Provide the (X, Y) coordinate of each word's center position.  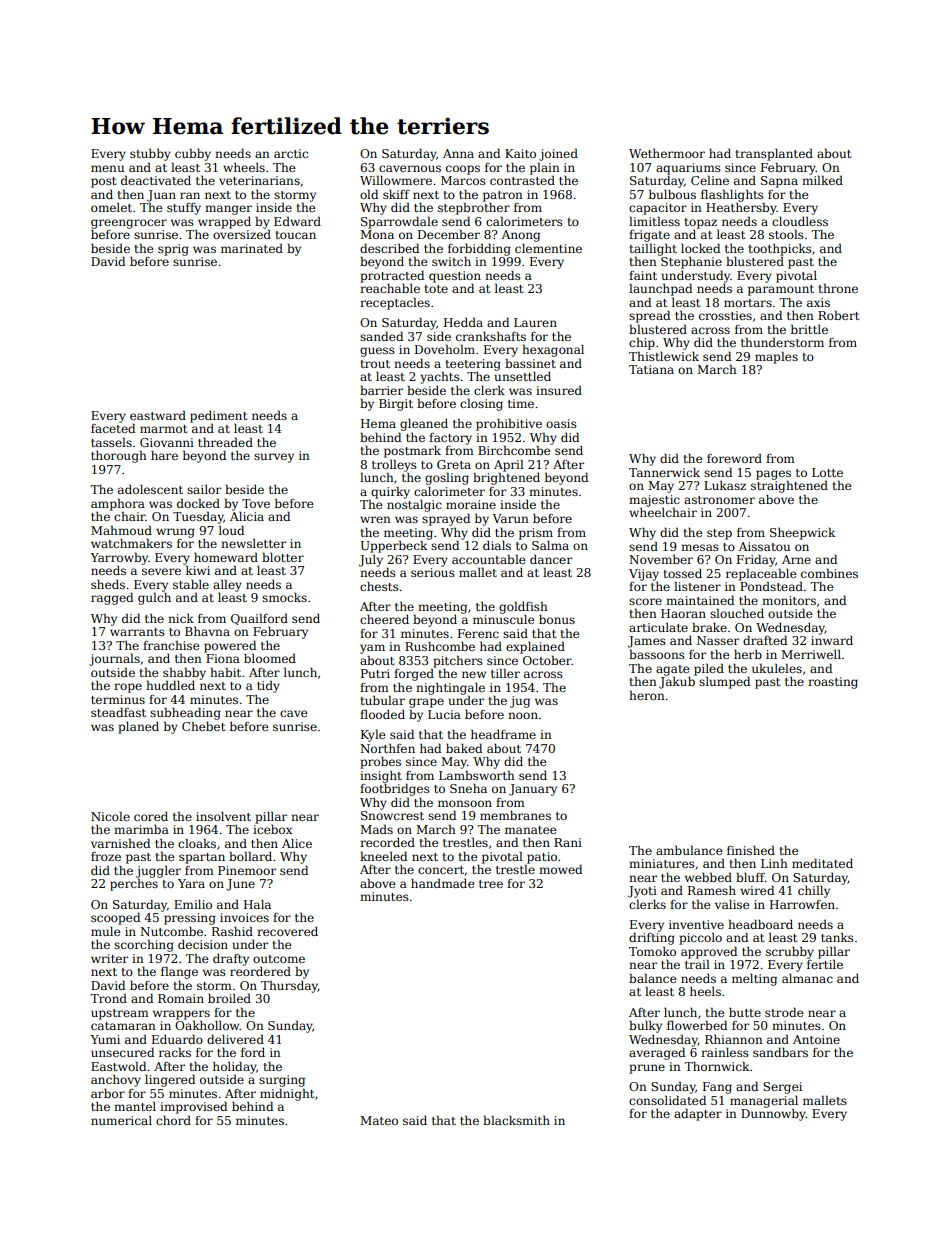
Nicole (110, 816)
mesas (700, 547)
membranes (515, 815)
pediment (218, 417)
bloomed (270, 658)
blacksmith (516, 1120)
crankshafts (491, 336)
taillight (653, 249)
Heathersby (741, 208)
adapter (698, 1114)
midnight (287, 1094)
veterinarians (259, 180)
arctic (291, 153)
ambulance (689, 850)
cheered (384, 619)
